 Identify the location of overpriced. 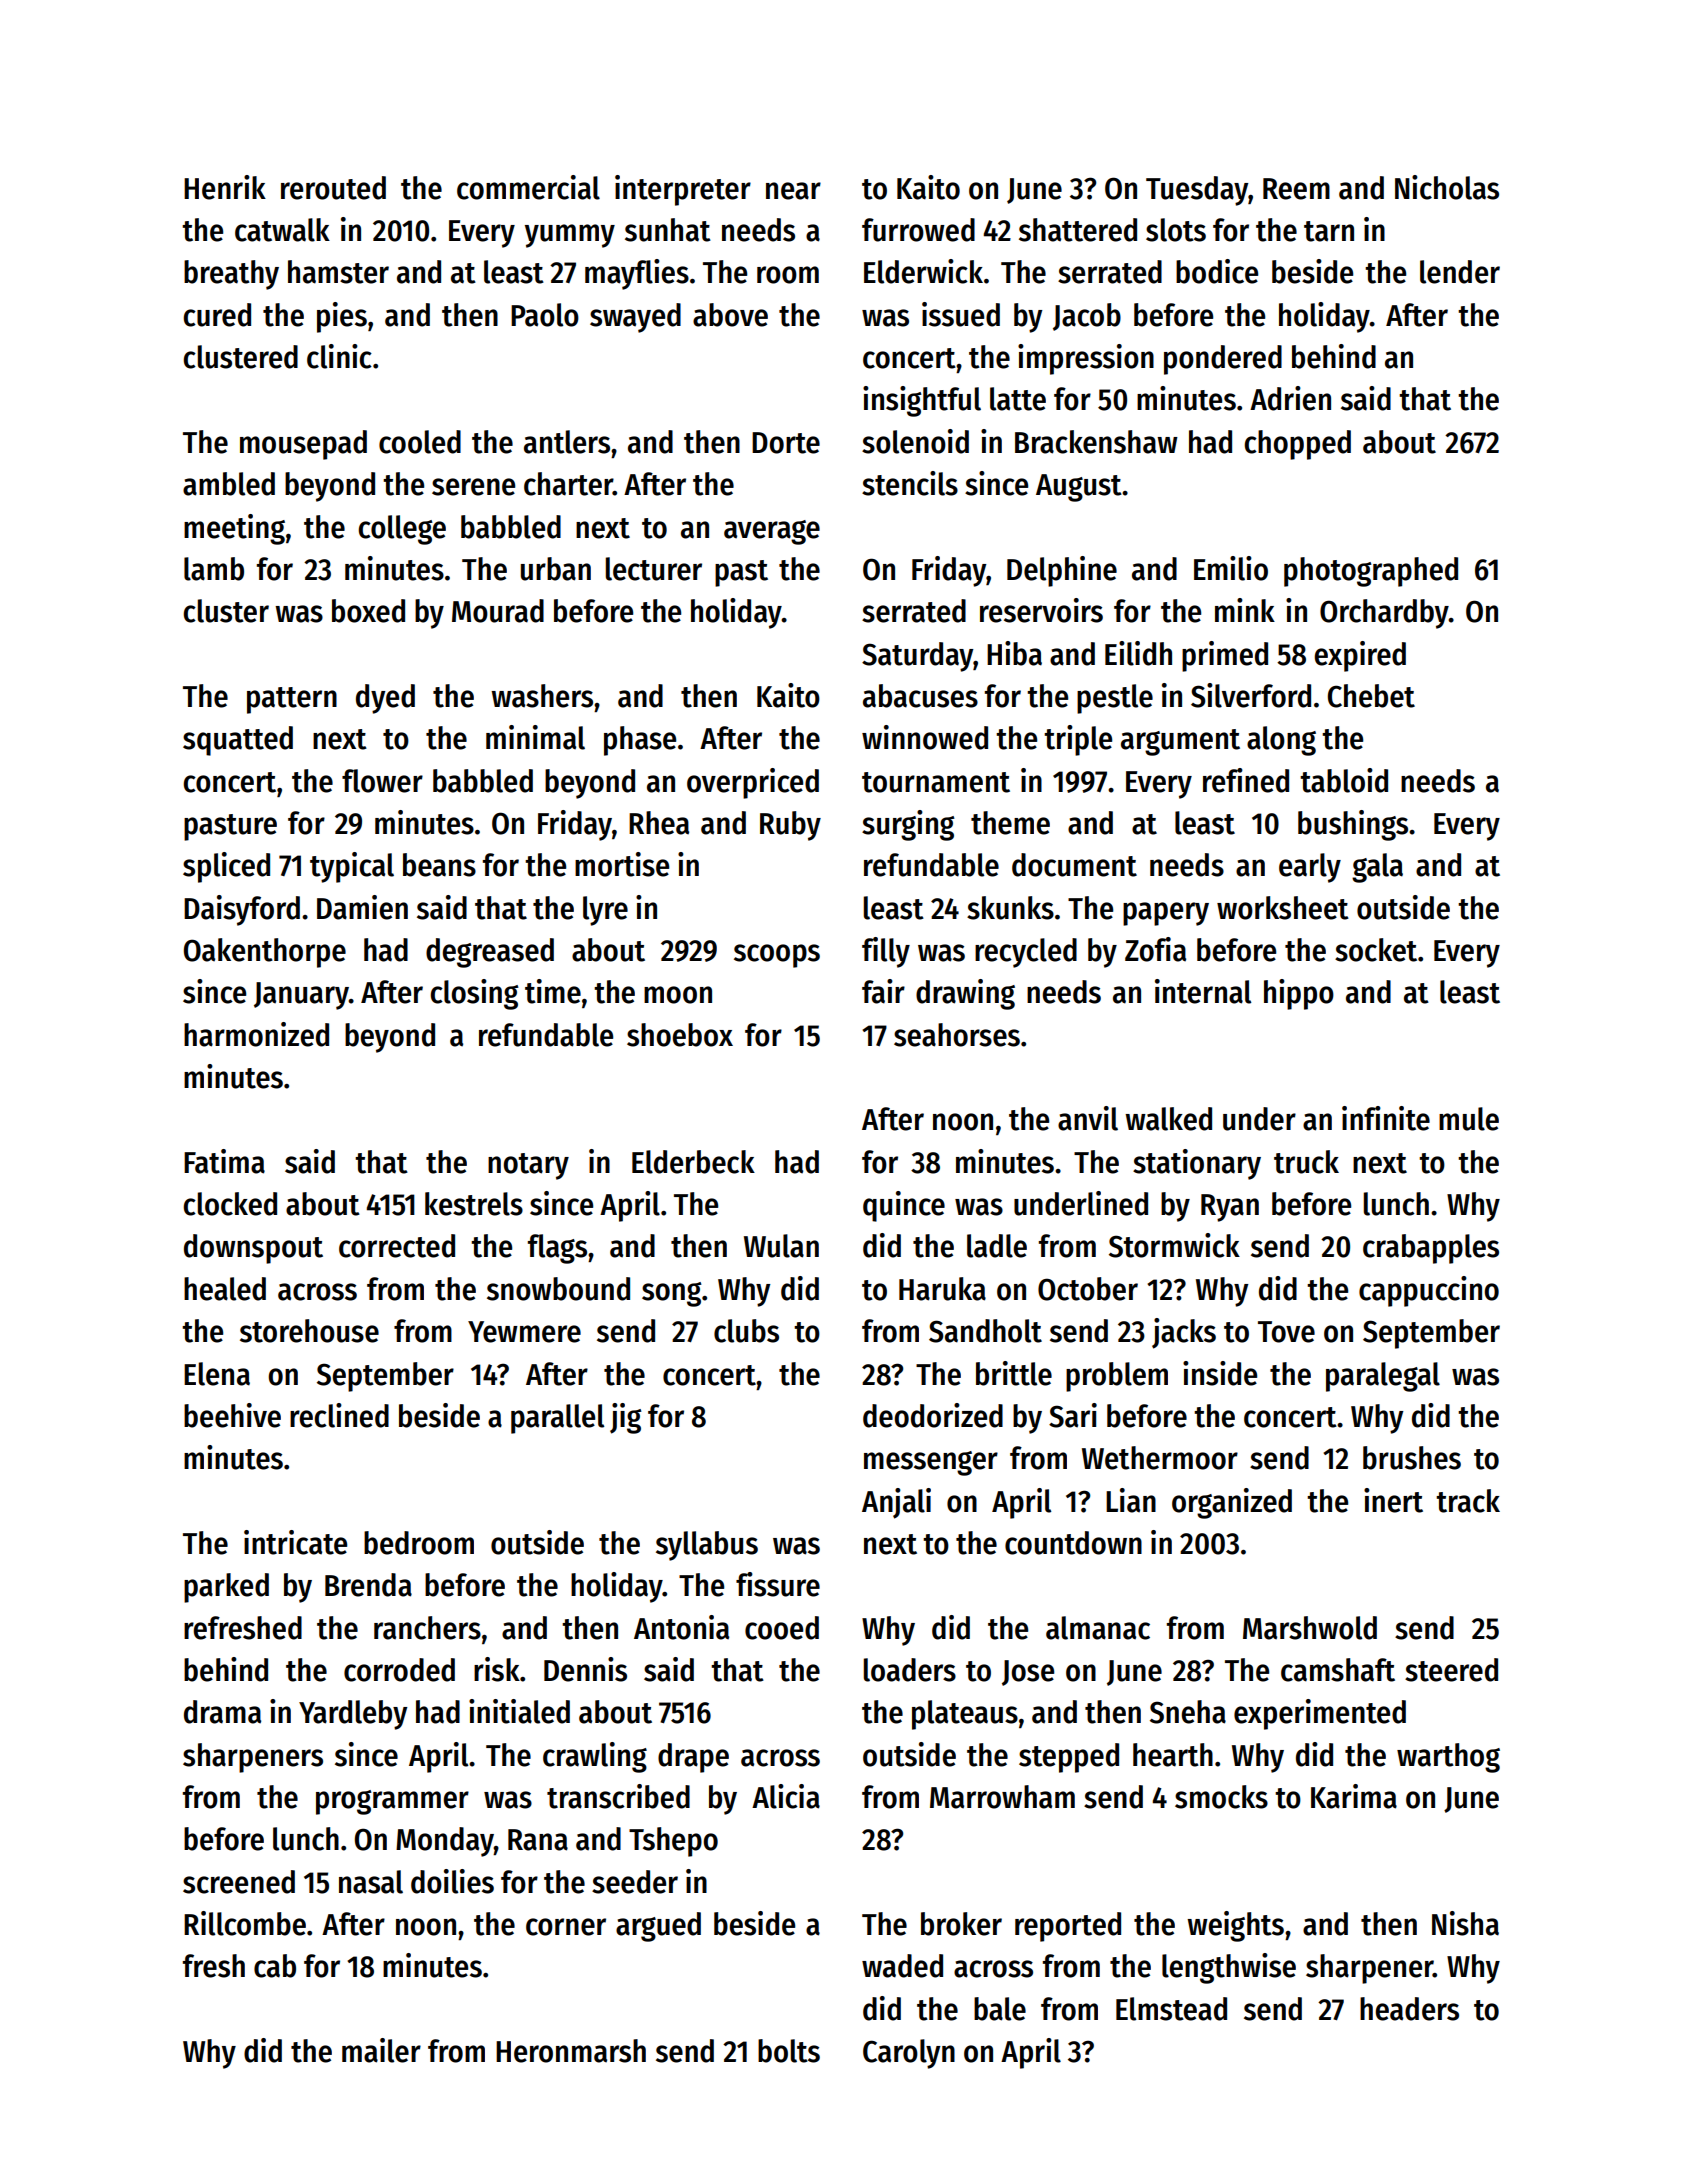
(753, 783).
